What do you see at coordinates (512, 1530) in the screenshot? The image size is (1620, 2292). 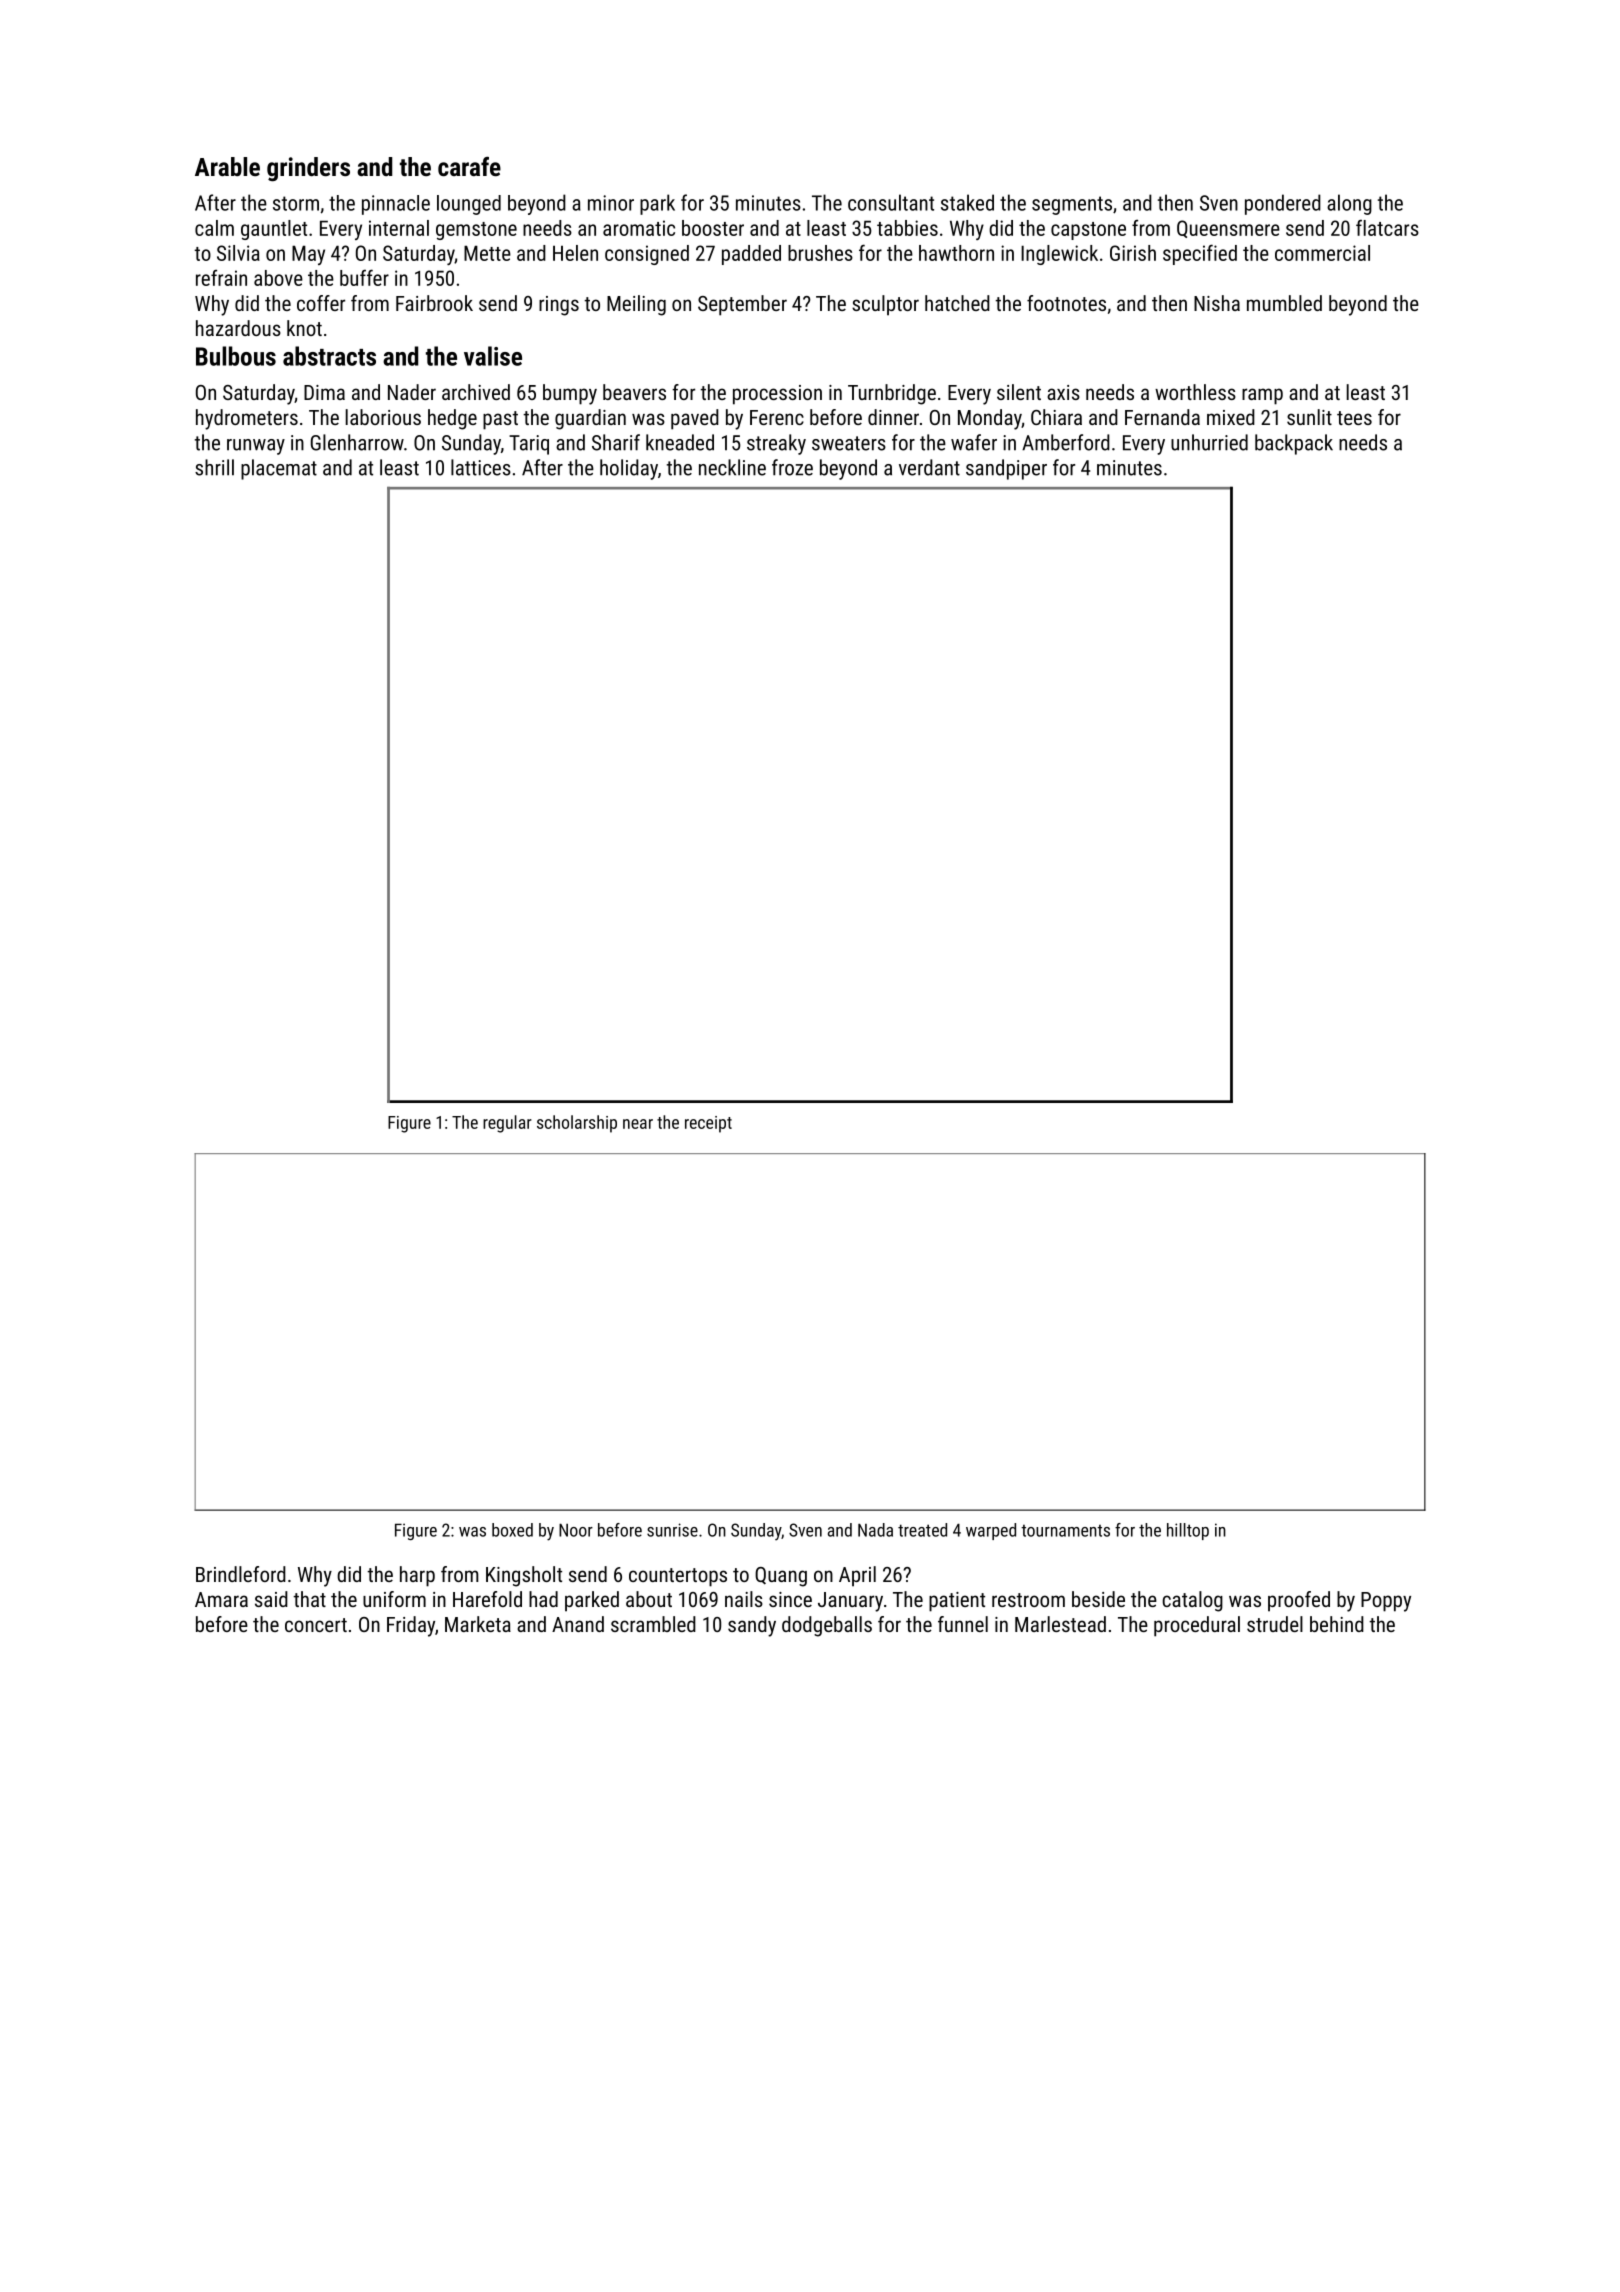 I see `boxed` at bounding box center [512, 1530].
